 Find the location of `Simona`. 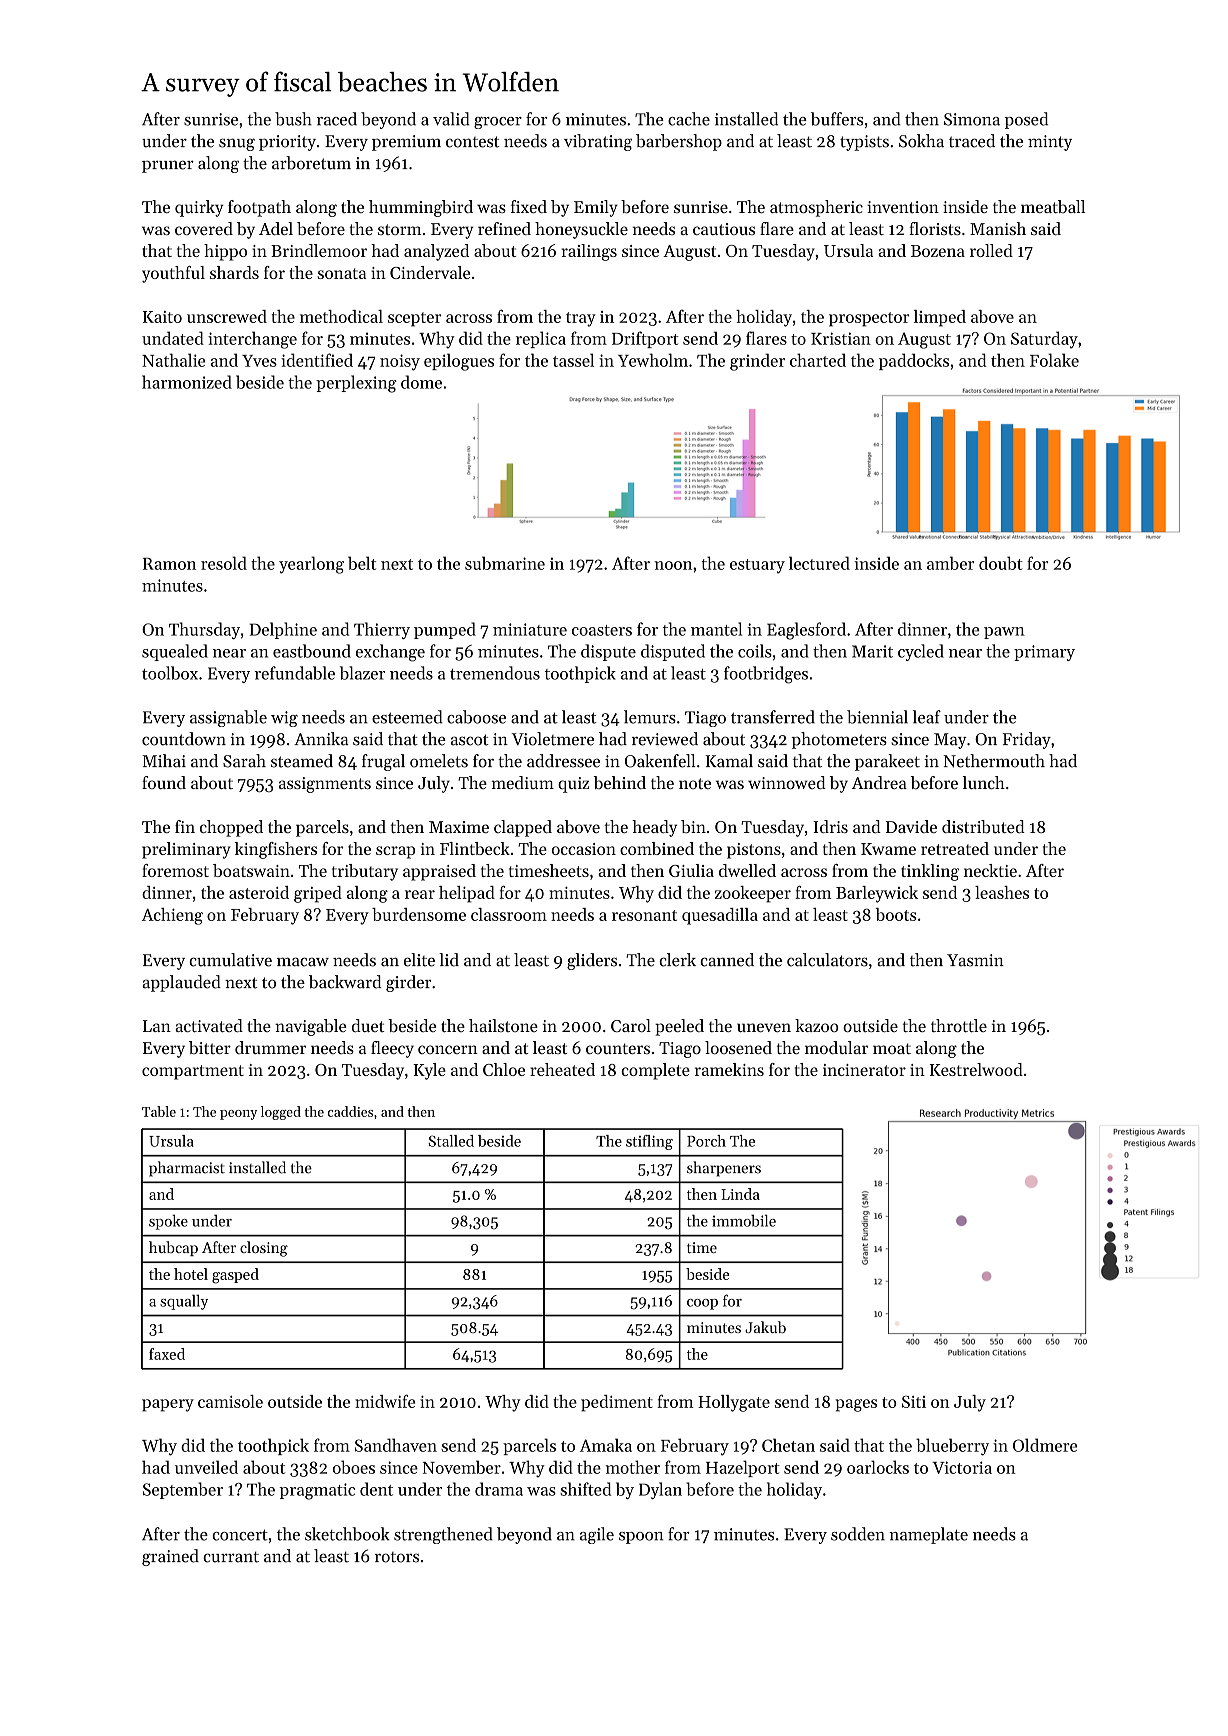

Simona is located at coordinates (972, 119).
